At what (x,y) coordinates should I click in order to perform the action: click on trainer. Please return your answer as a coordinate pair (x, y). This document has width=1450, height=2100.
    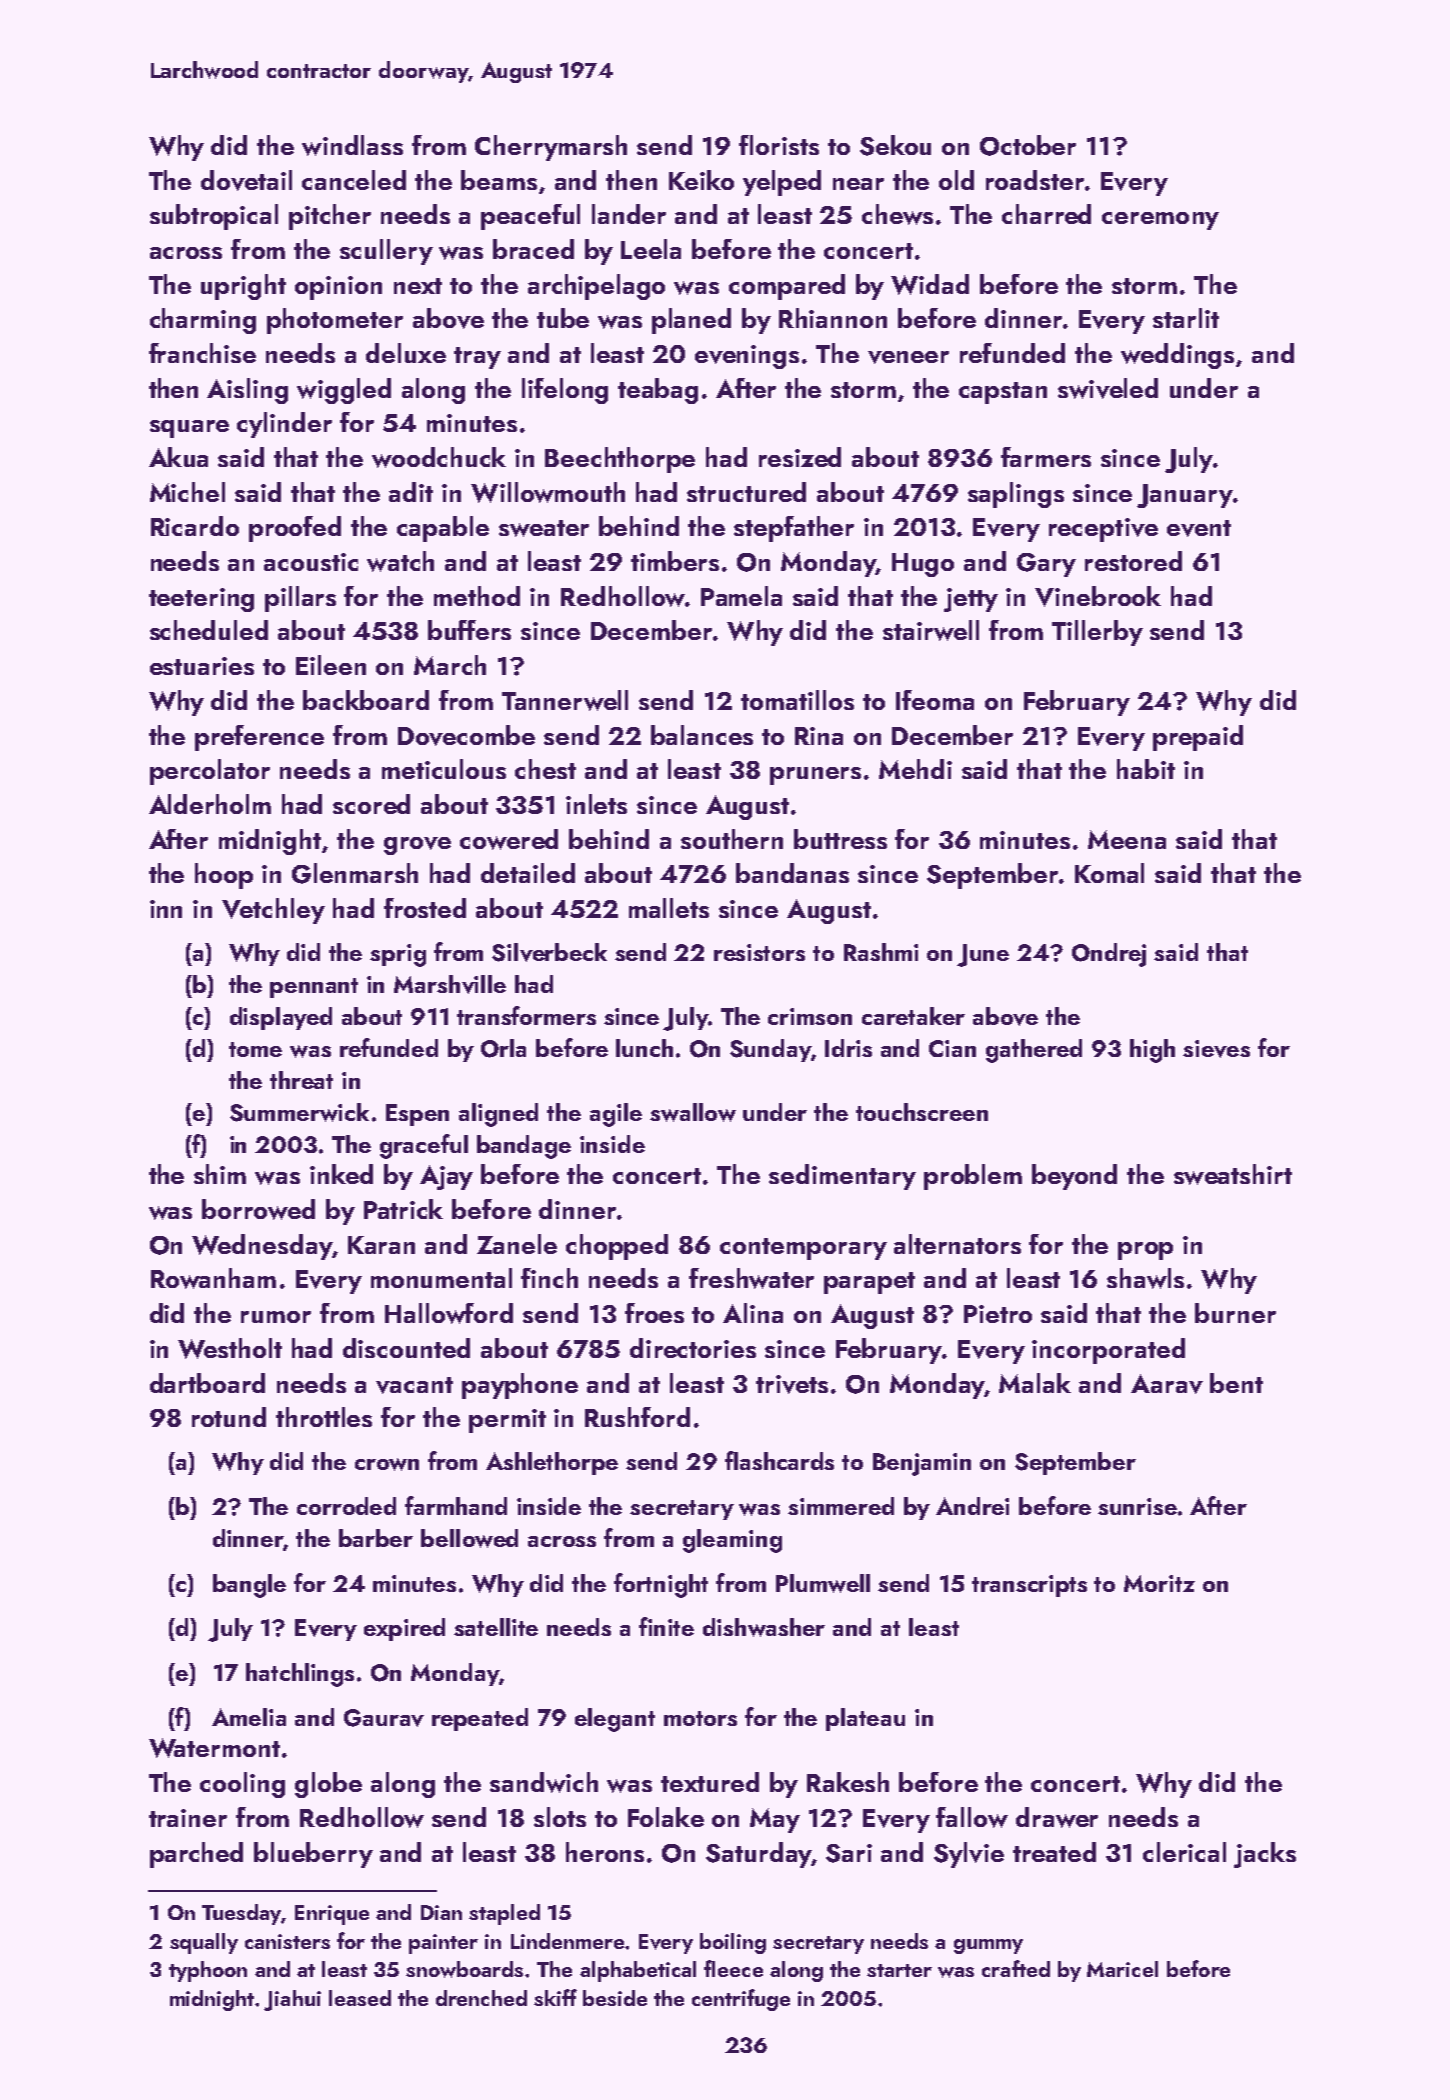
    Looking at the image, I should click on (188, 1818).
